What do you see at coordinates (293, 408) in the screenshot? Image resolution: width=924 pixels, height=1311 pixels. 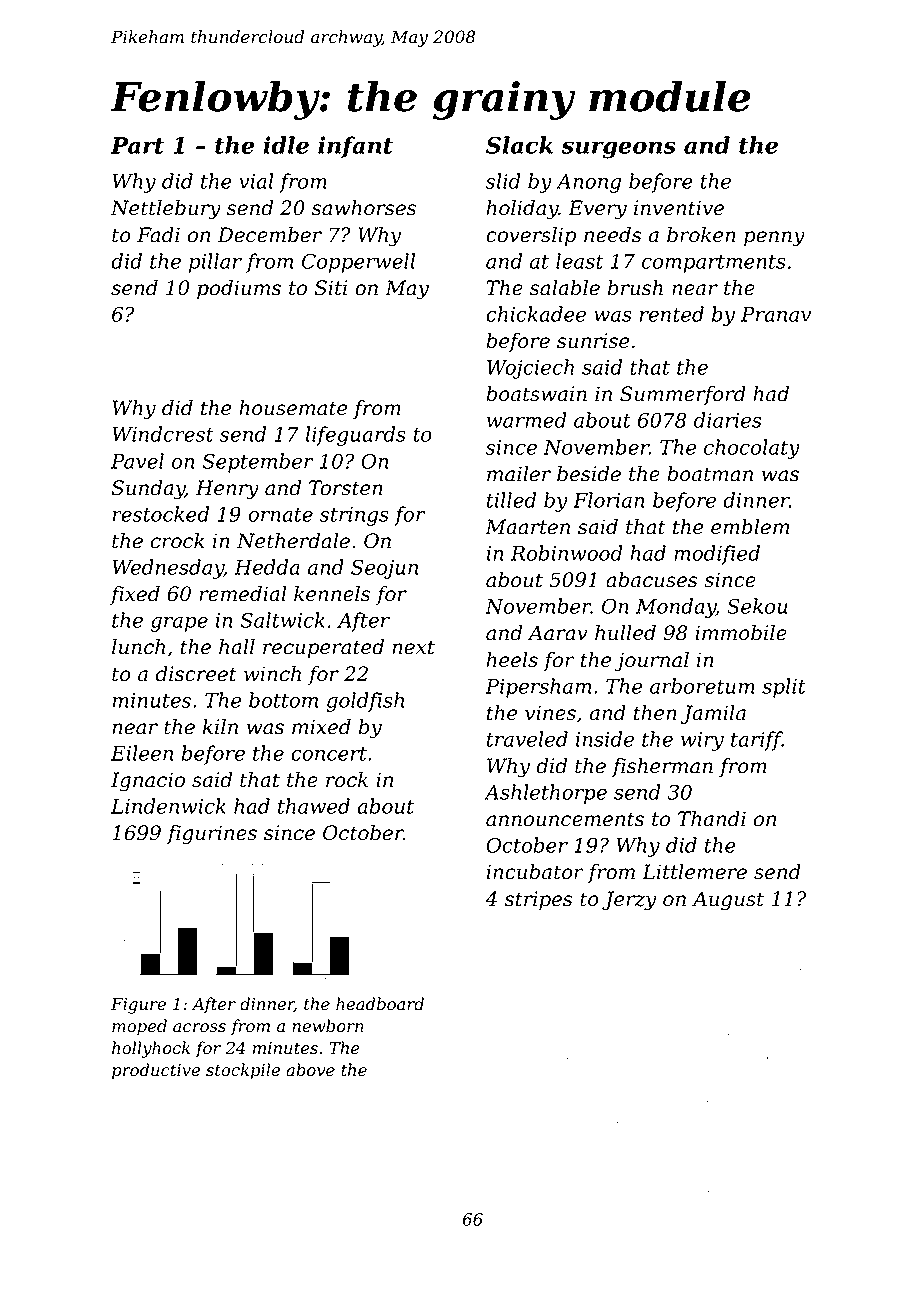 I see `housemate` at bounding box center [293, 408].
